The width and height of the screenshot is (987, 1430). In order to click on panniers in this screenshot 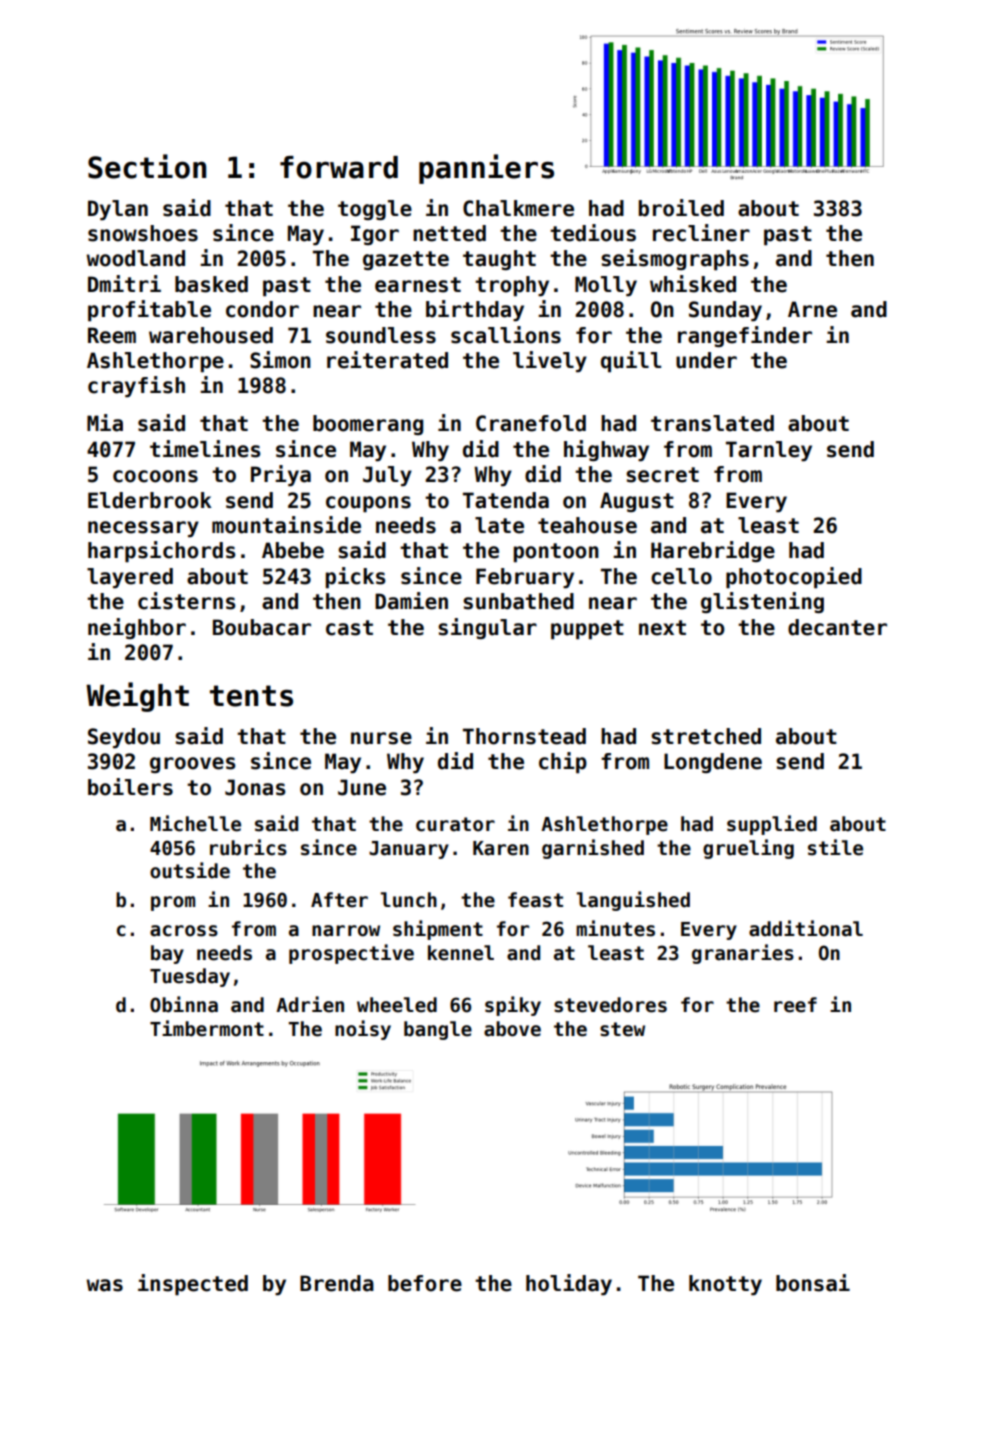, I will do `click(486, 169)`.
